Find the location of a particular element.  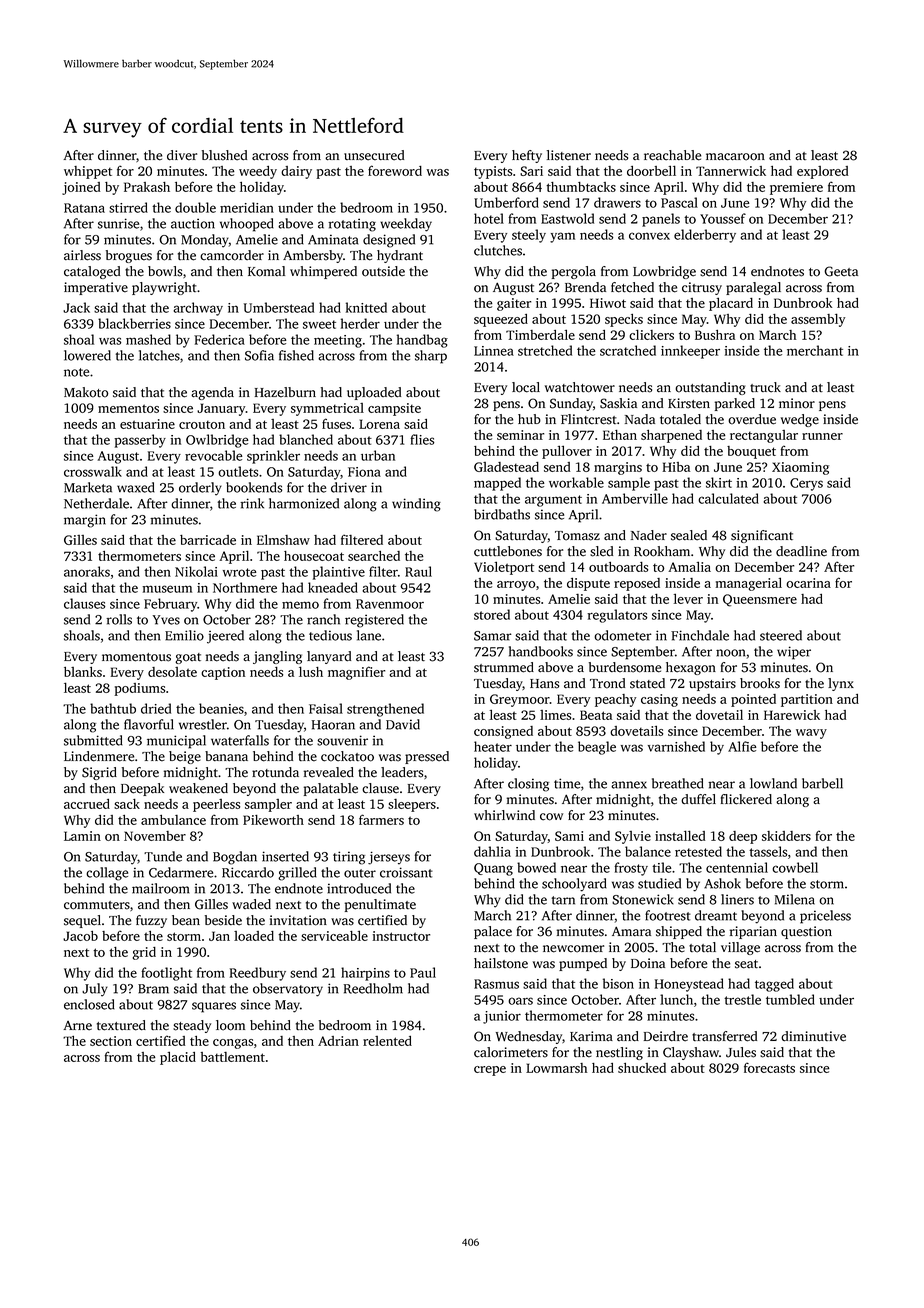

mailroom is located at coordinates (160, 888).
